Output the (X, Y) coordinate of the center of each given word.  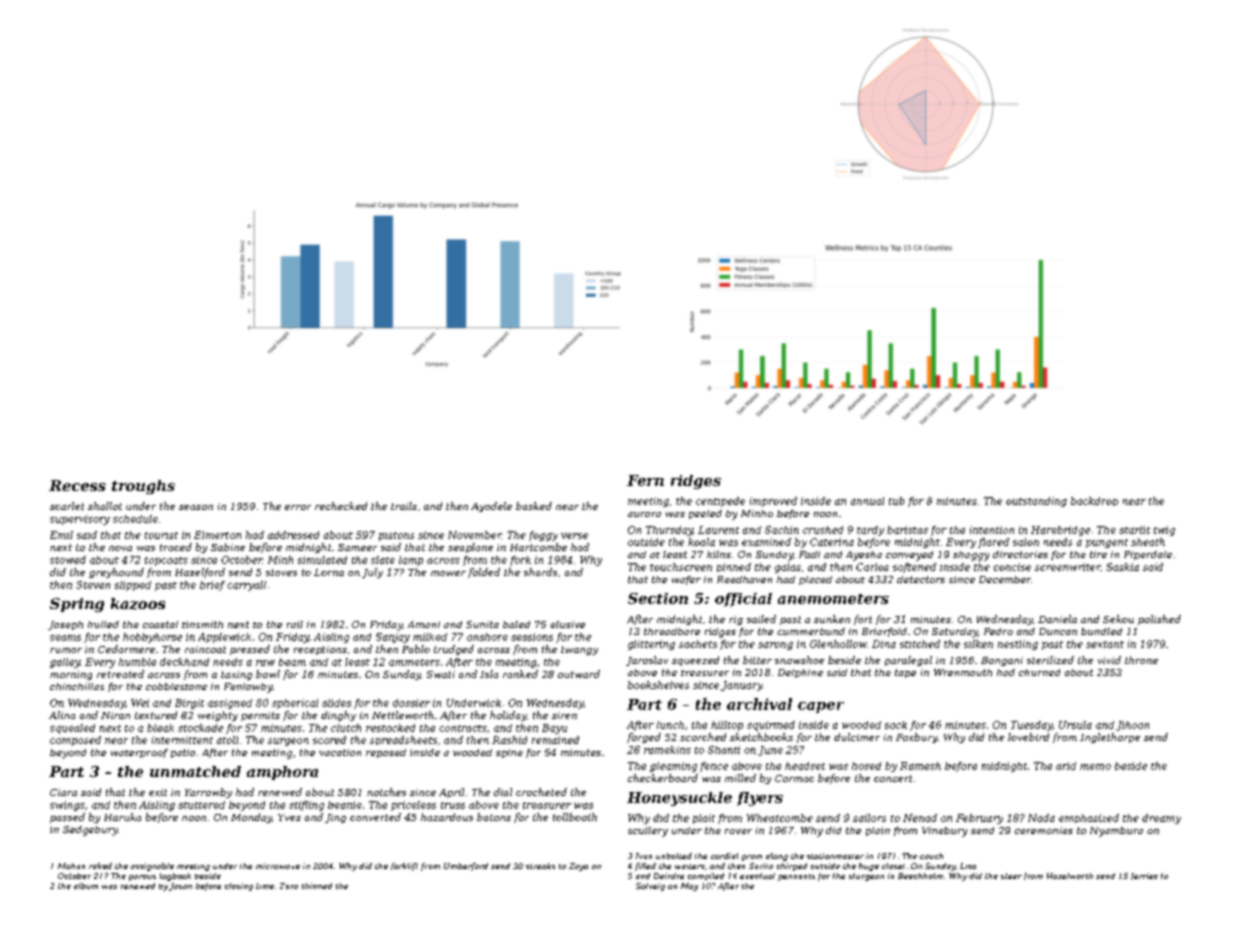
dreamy (1161, 819)
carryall (246, 586)
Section (658, 598)
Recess (77, 485)
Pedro (998, 631)
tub (897, 501)
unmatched (195, 771)
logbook (175, 877)
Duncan (1058, 631)
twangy (579, 650)
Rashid (509, 740)
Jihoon (1132, 726)
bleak (160, 728)
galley (65, 663)
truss (453, 805)
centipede (720, 502)
